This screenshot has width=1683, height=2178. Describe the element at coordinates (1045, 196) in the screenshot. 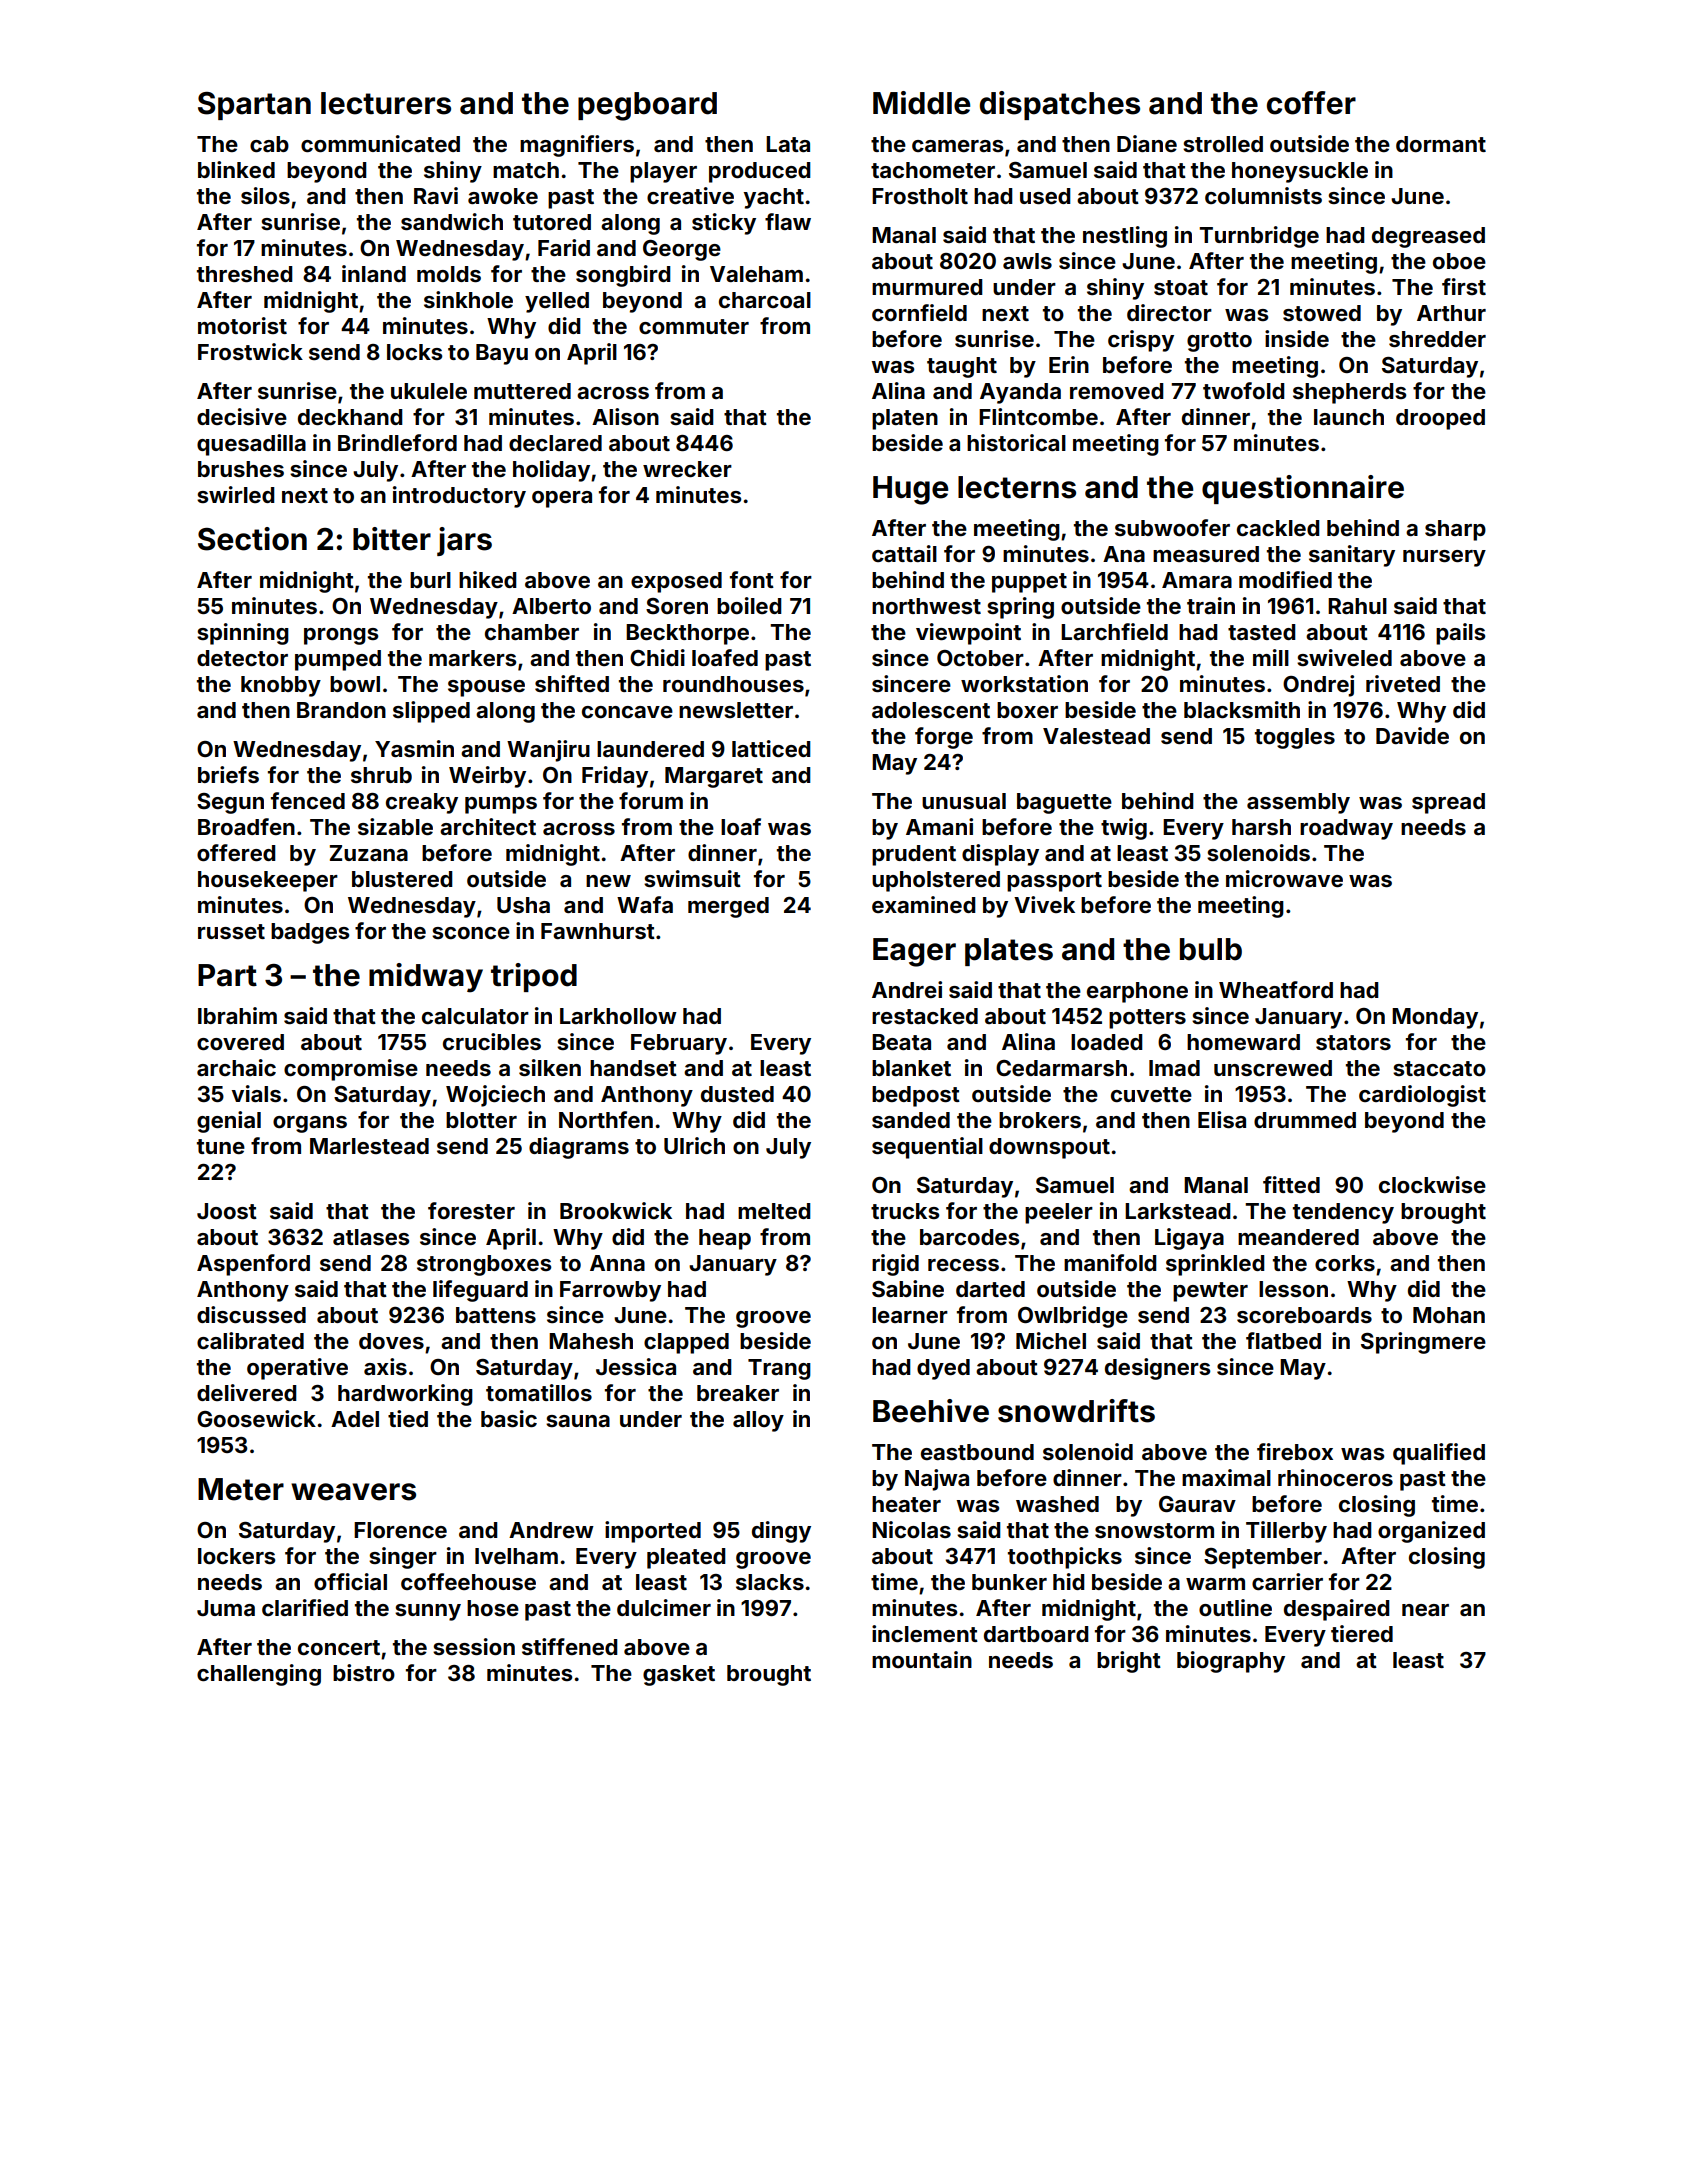

I see `used` at that location.
